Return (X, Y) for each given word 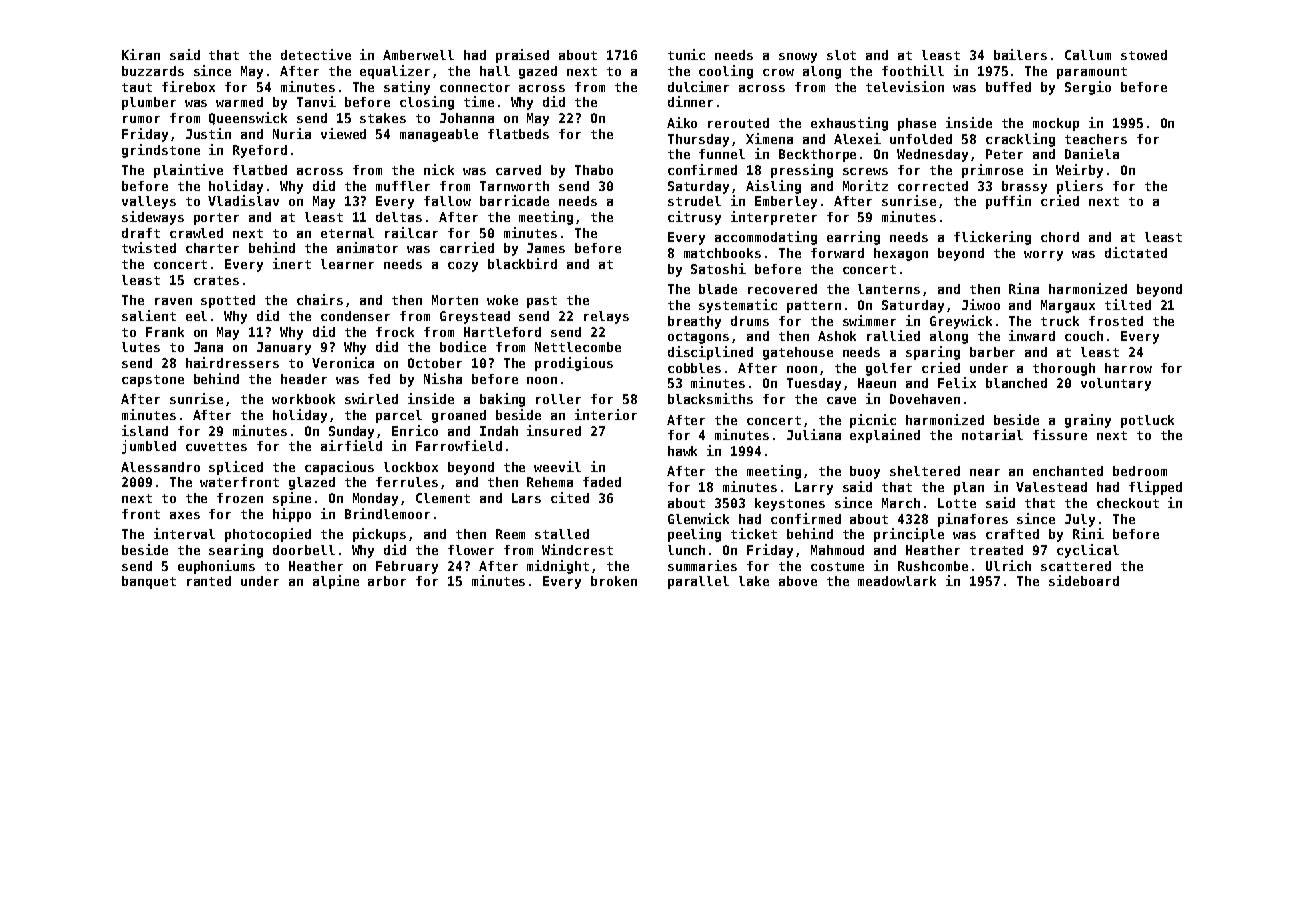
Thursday (698, 140)
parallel (698, 582)
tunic (686, 54)
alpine (336, 582)
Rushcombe (933, 566)
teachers (1096, 139)
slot (841, 55)
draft (141, 233)
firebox (188, 86)
